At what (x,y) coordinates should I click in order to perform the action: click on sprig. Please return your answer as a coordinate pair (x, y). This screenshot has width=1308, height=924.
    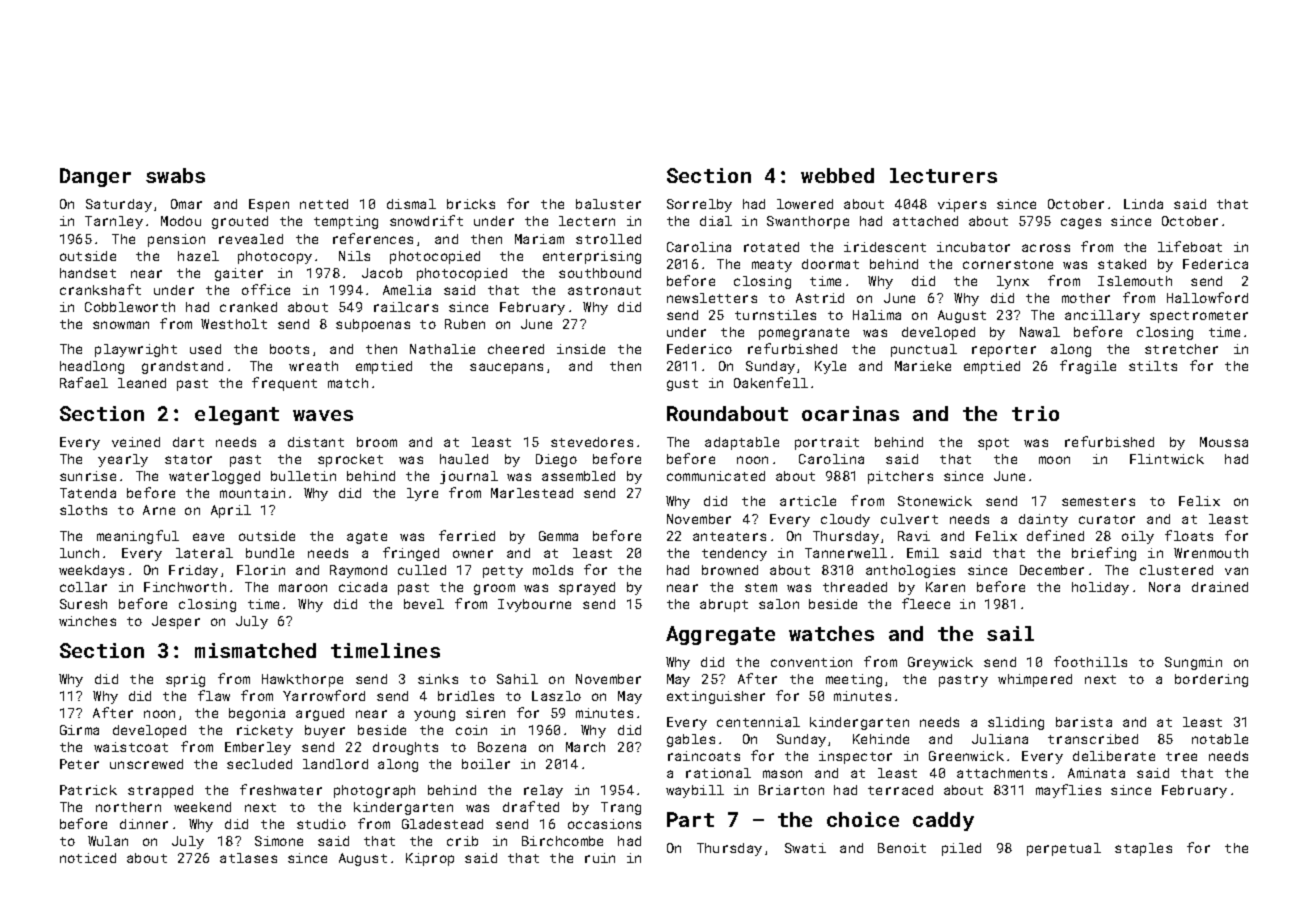
    Looking at the image, I should click on (185, 680).
